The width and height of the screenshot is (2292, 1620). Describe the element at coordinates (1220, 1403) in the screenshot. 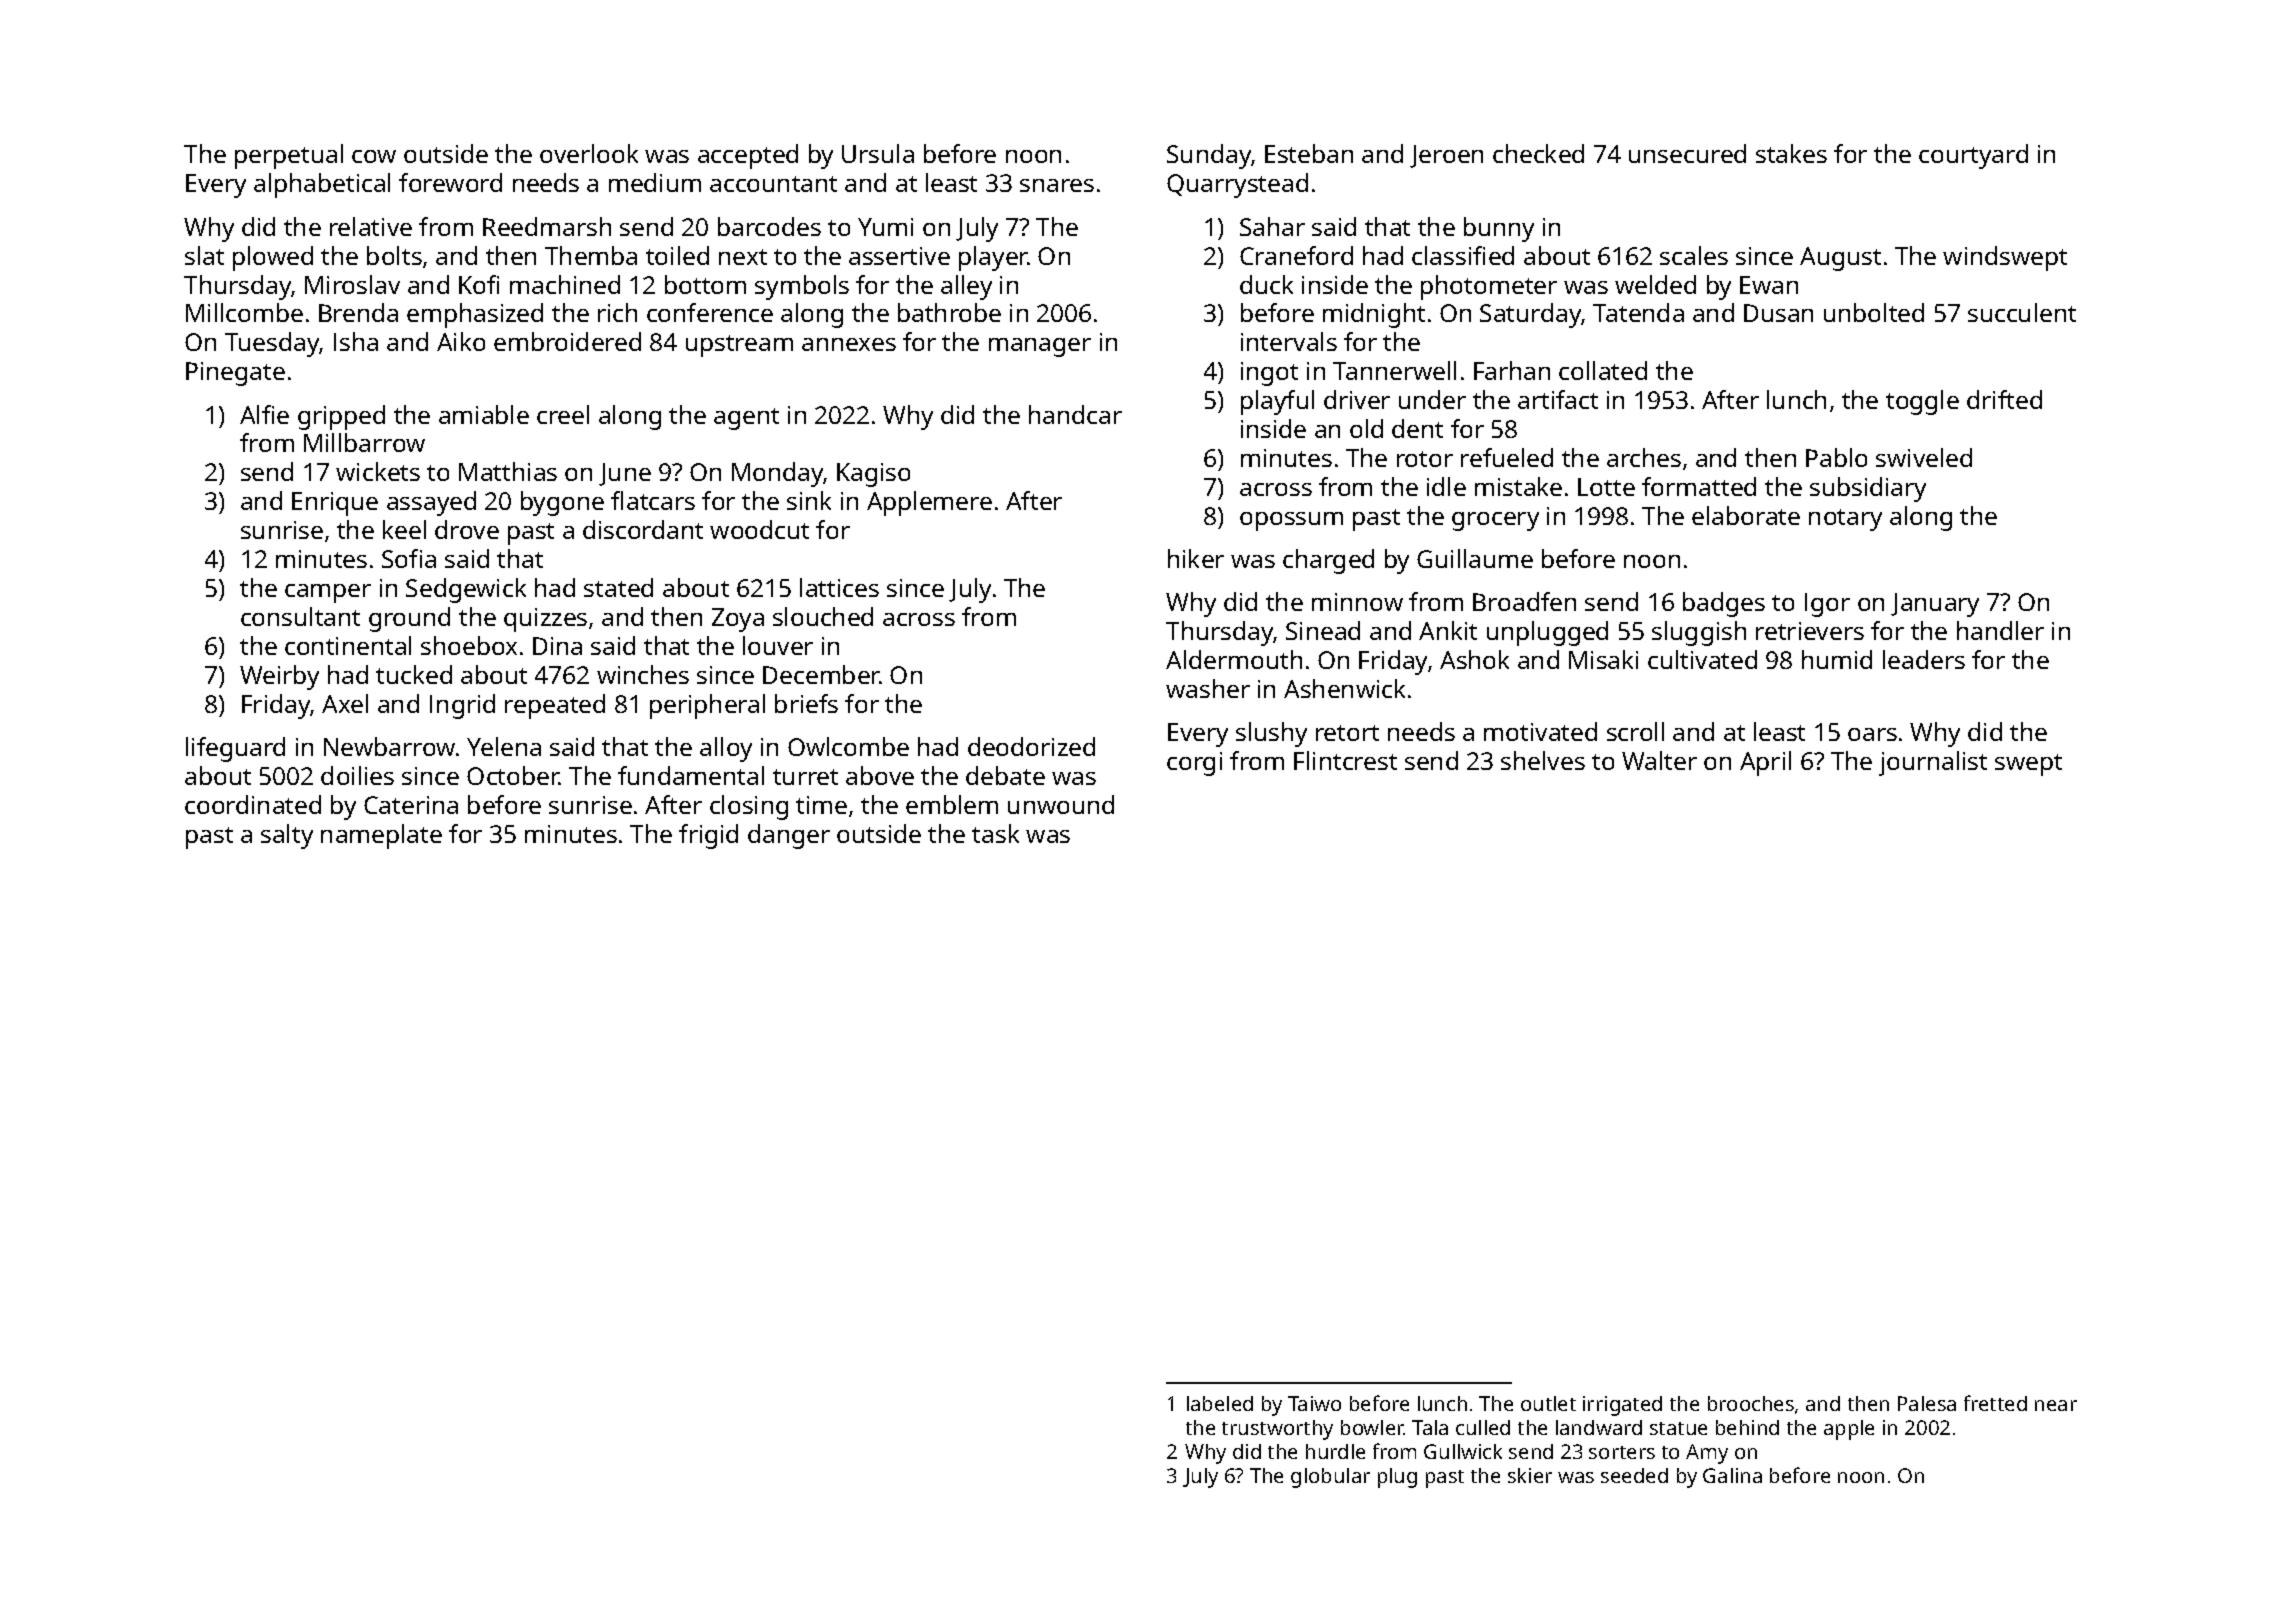

I see `labeled` at that location.
